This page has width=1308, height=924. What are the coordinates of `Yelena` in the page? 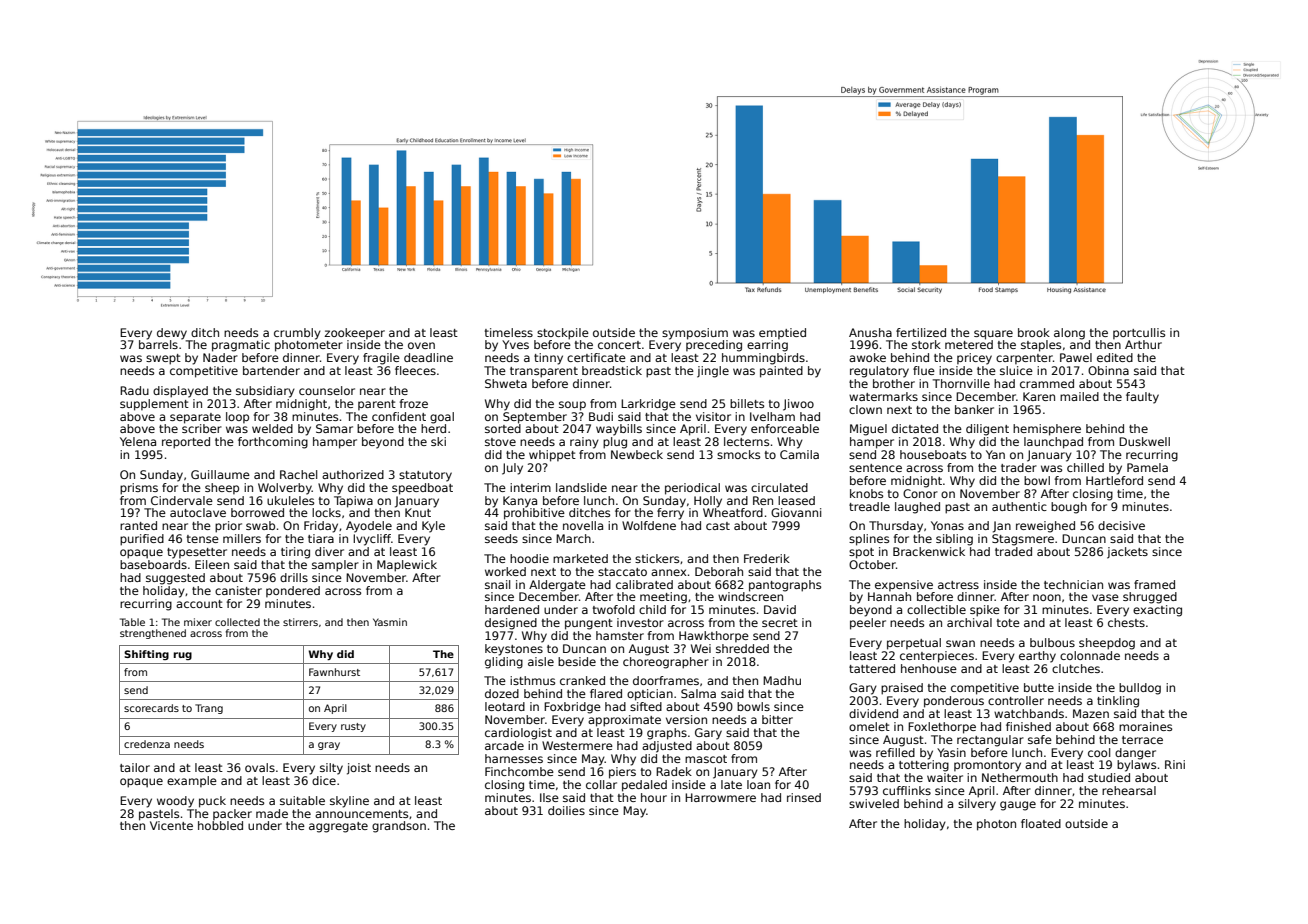 It's located at (138, 441).
